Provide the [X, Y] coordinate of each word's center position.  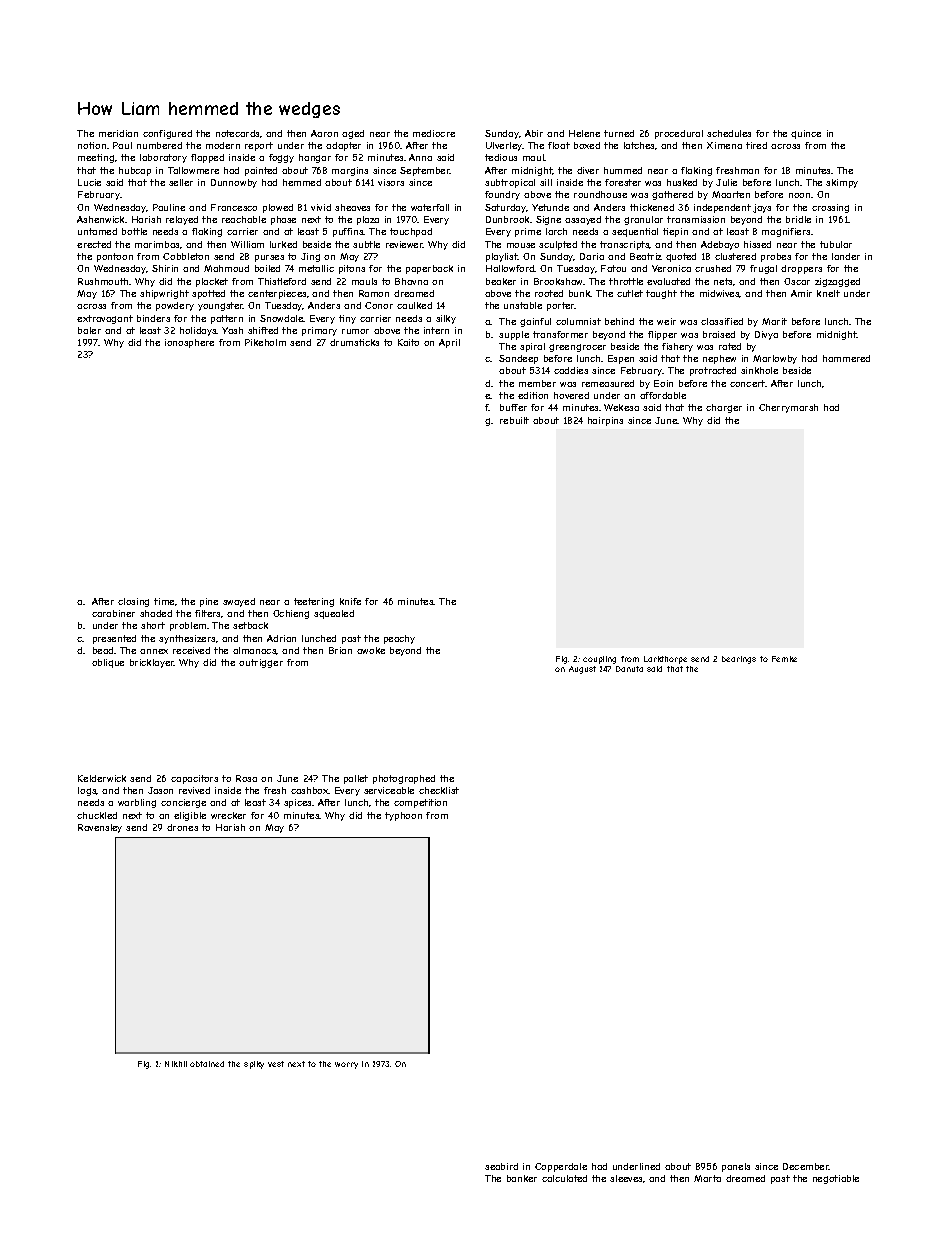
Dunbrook [507, 219]
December [806, 1166]
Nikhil [176, 1064]
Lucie [89, 182]
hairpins [605, 421]
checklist [439, 790]
